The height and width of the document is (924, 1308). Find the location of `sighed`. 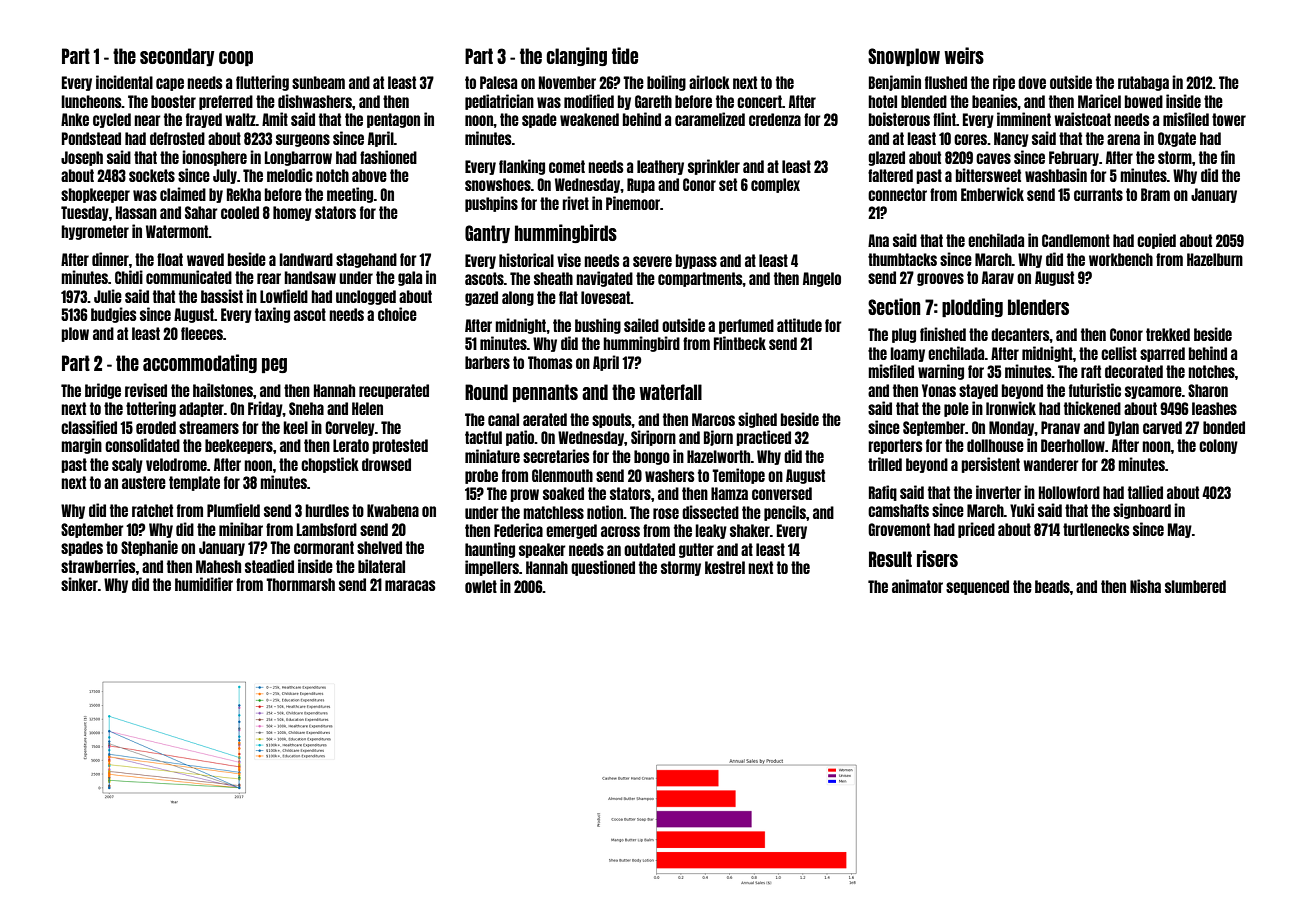

sighed is located at coordinates (757, 420).
